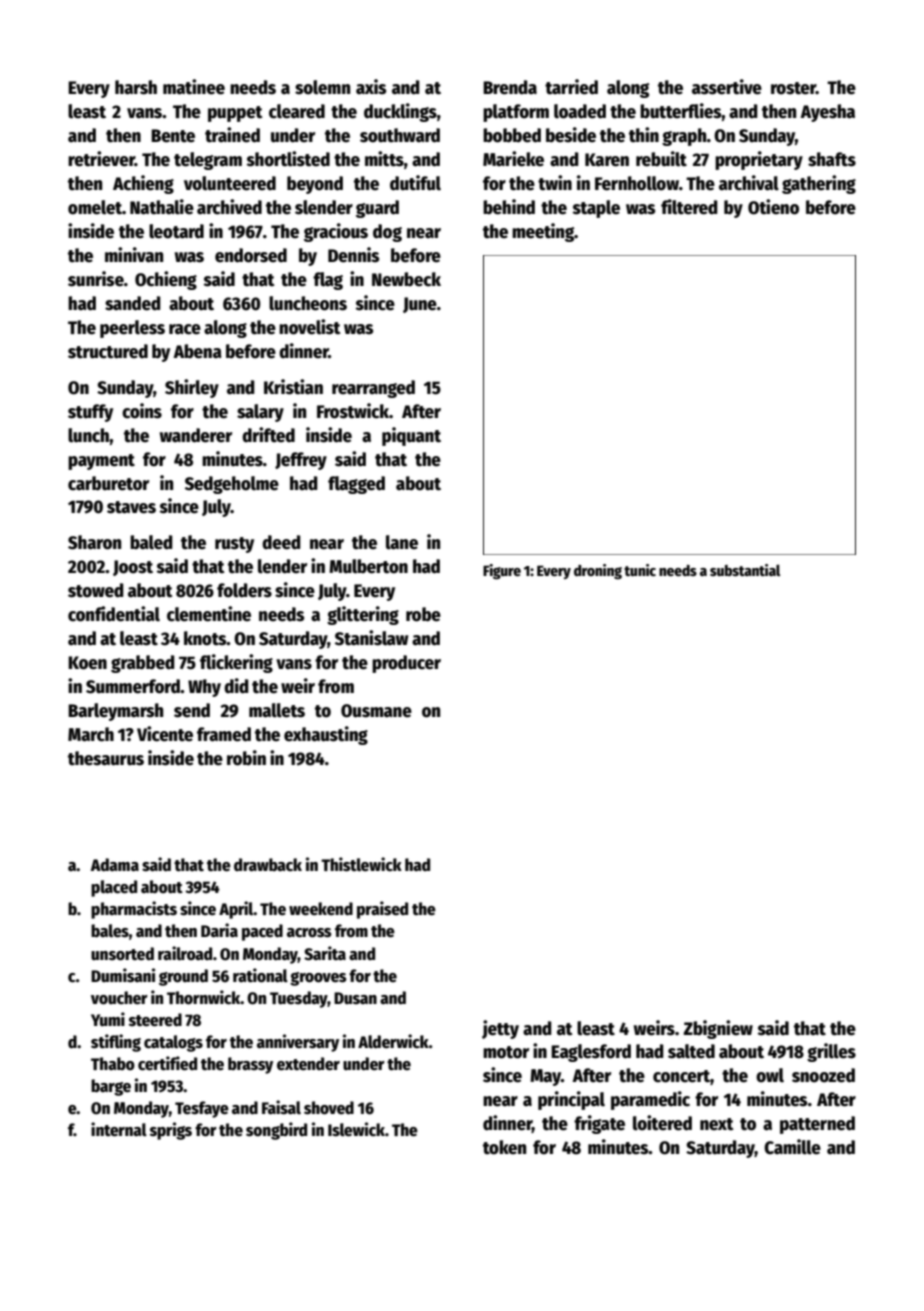 This screenshot has height=1311, width=924. What do you see at coordinates (371, 87) in the screenshot?
I see `axis` at bounding box center [371, 87].
